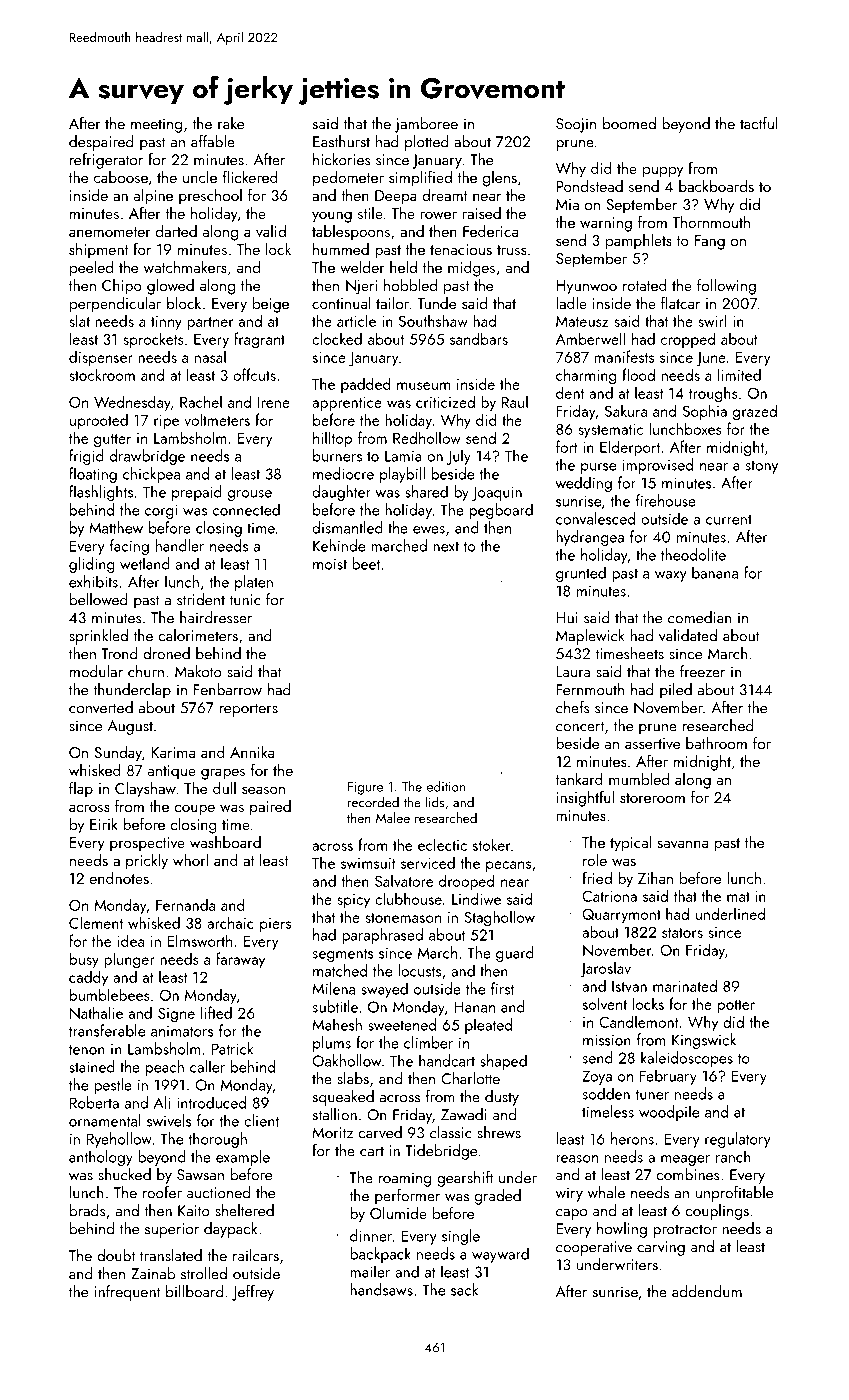 The height and width of the image is (1400, 849). I want to click on edition, so click(446, 786).
